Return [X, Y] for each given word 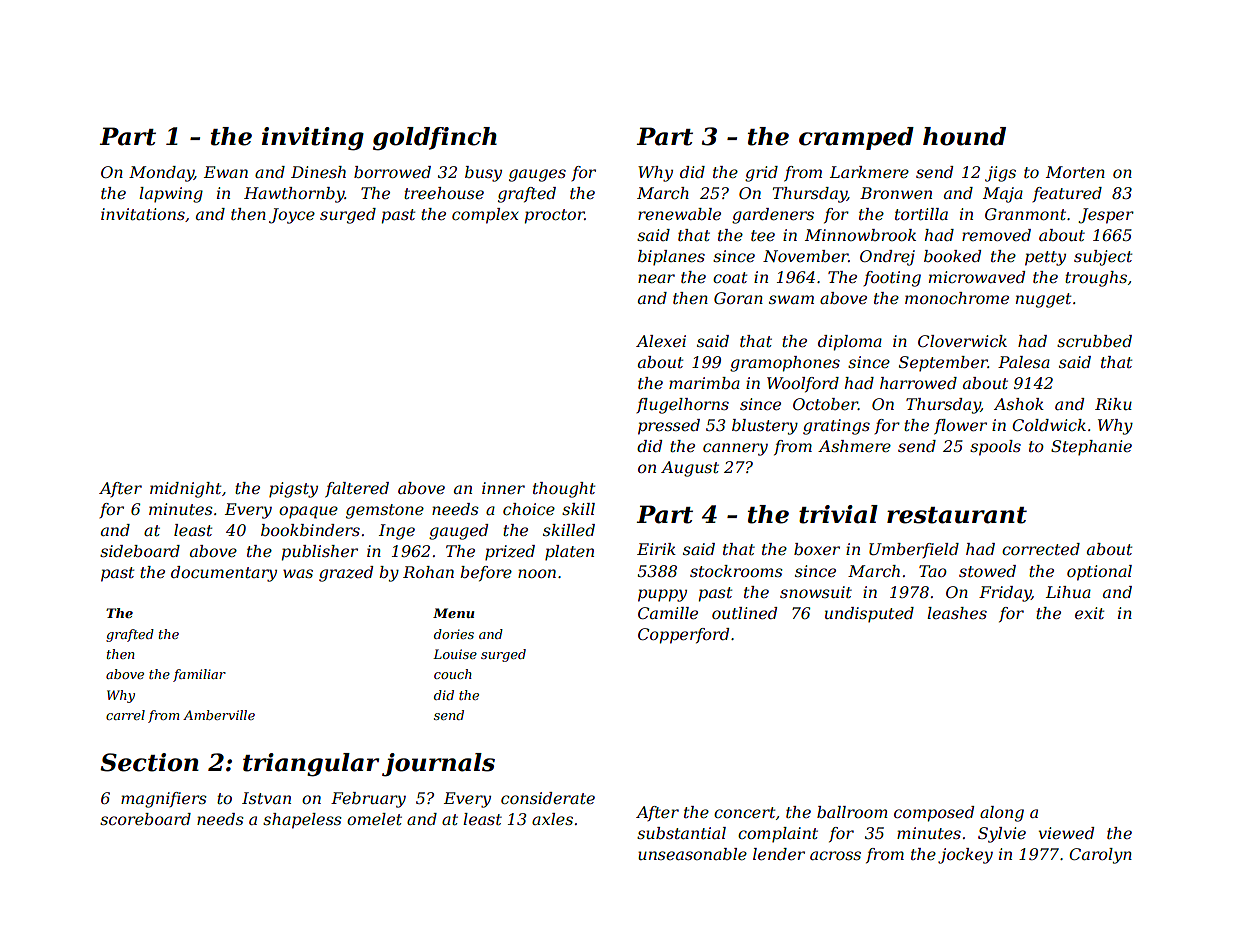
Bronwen [896, 193]
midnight [185, 490]
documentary [224, 574]
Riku [1113, 404]
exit [1089, 613]
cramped [856, 138]
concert [744, 812]
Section [149, 762]
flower [960, 427]
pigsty [293, 490]
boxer [817, 549]
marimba [704, 383]
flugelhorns [682, 406]
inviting [313, 139]
